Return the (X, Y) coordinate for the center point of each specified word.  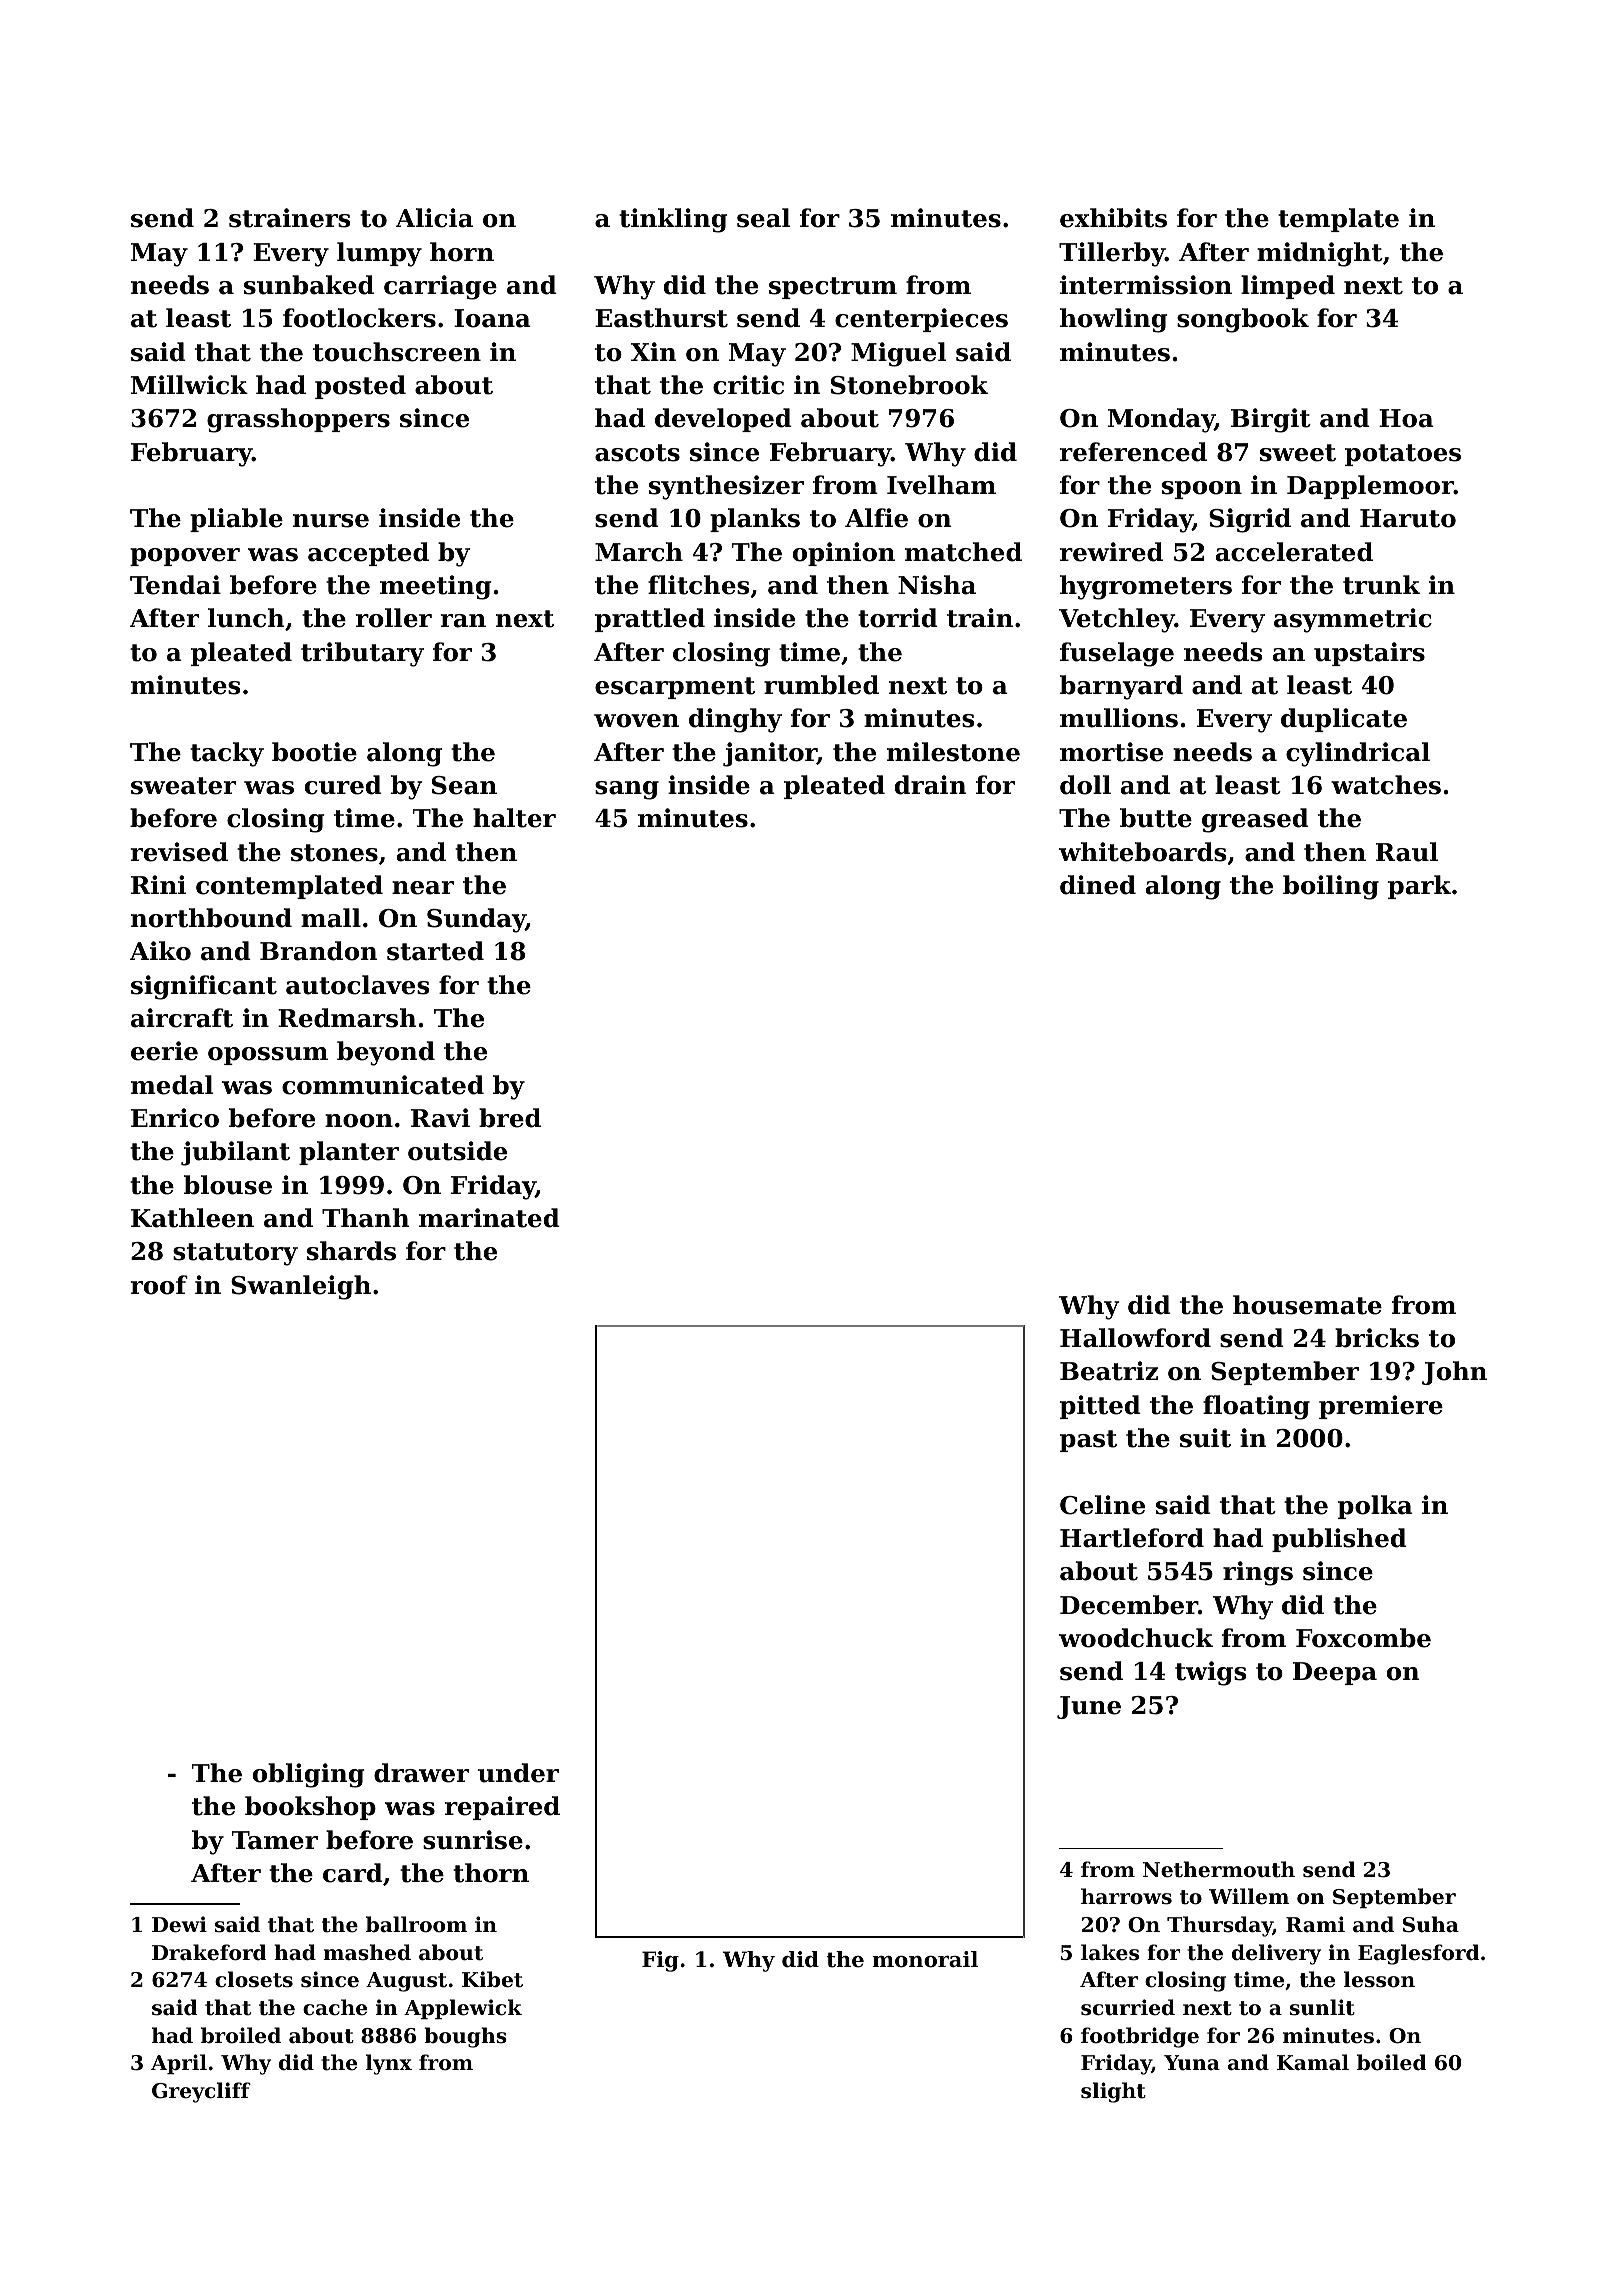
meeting (435, 587)
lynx (389, 2064)
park (1419, 887)
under (518, 1773)
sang (627, 790)
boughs (465, 2037)
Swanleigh (301, 1287)
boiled (1391, 2062)
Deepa (1335, 1673)
